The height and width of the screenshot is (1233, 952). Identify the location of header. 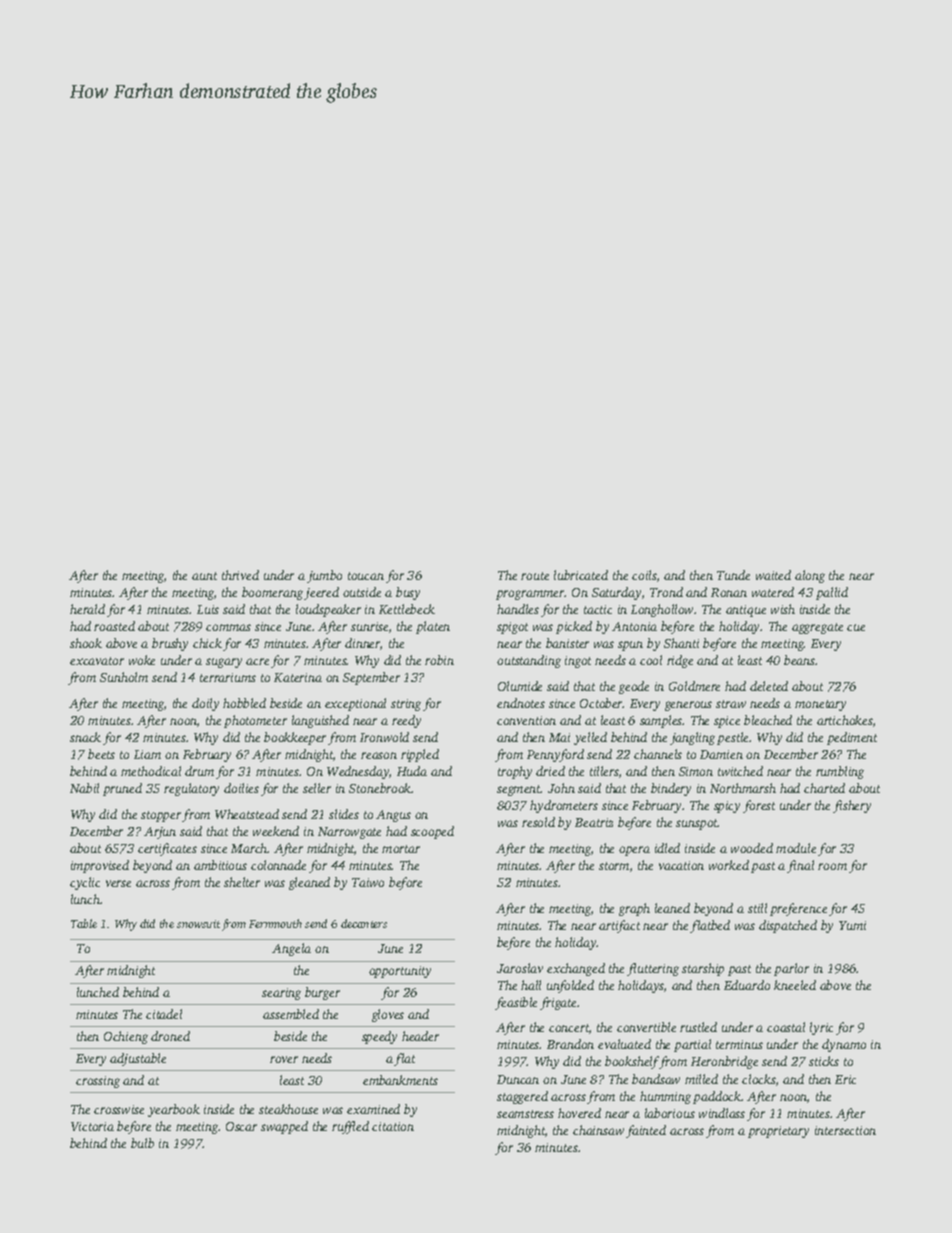
(420, 1036).
